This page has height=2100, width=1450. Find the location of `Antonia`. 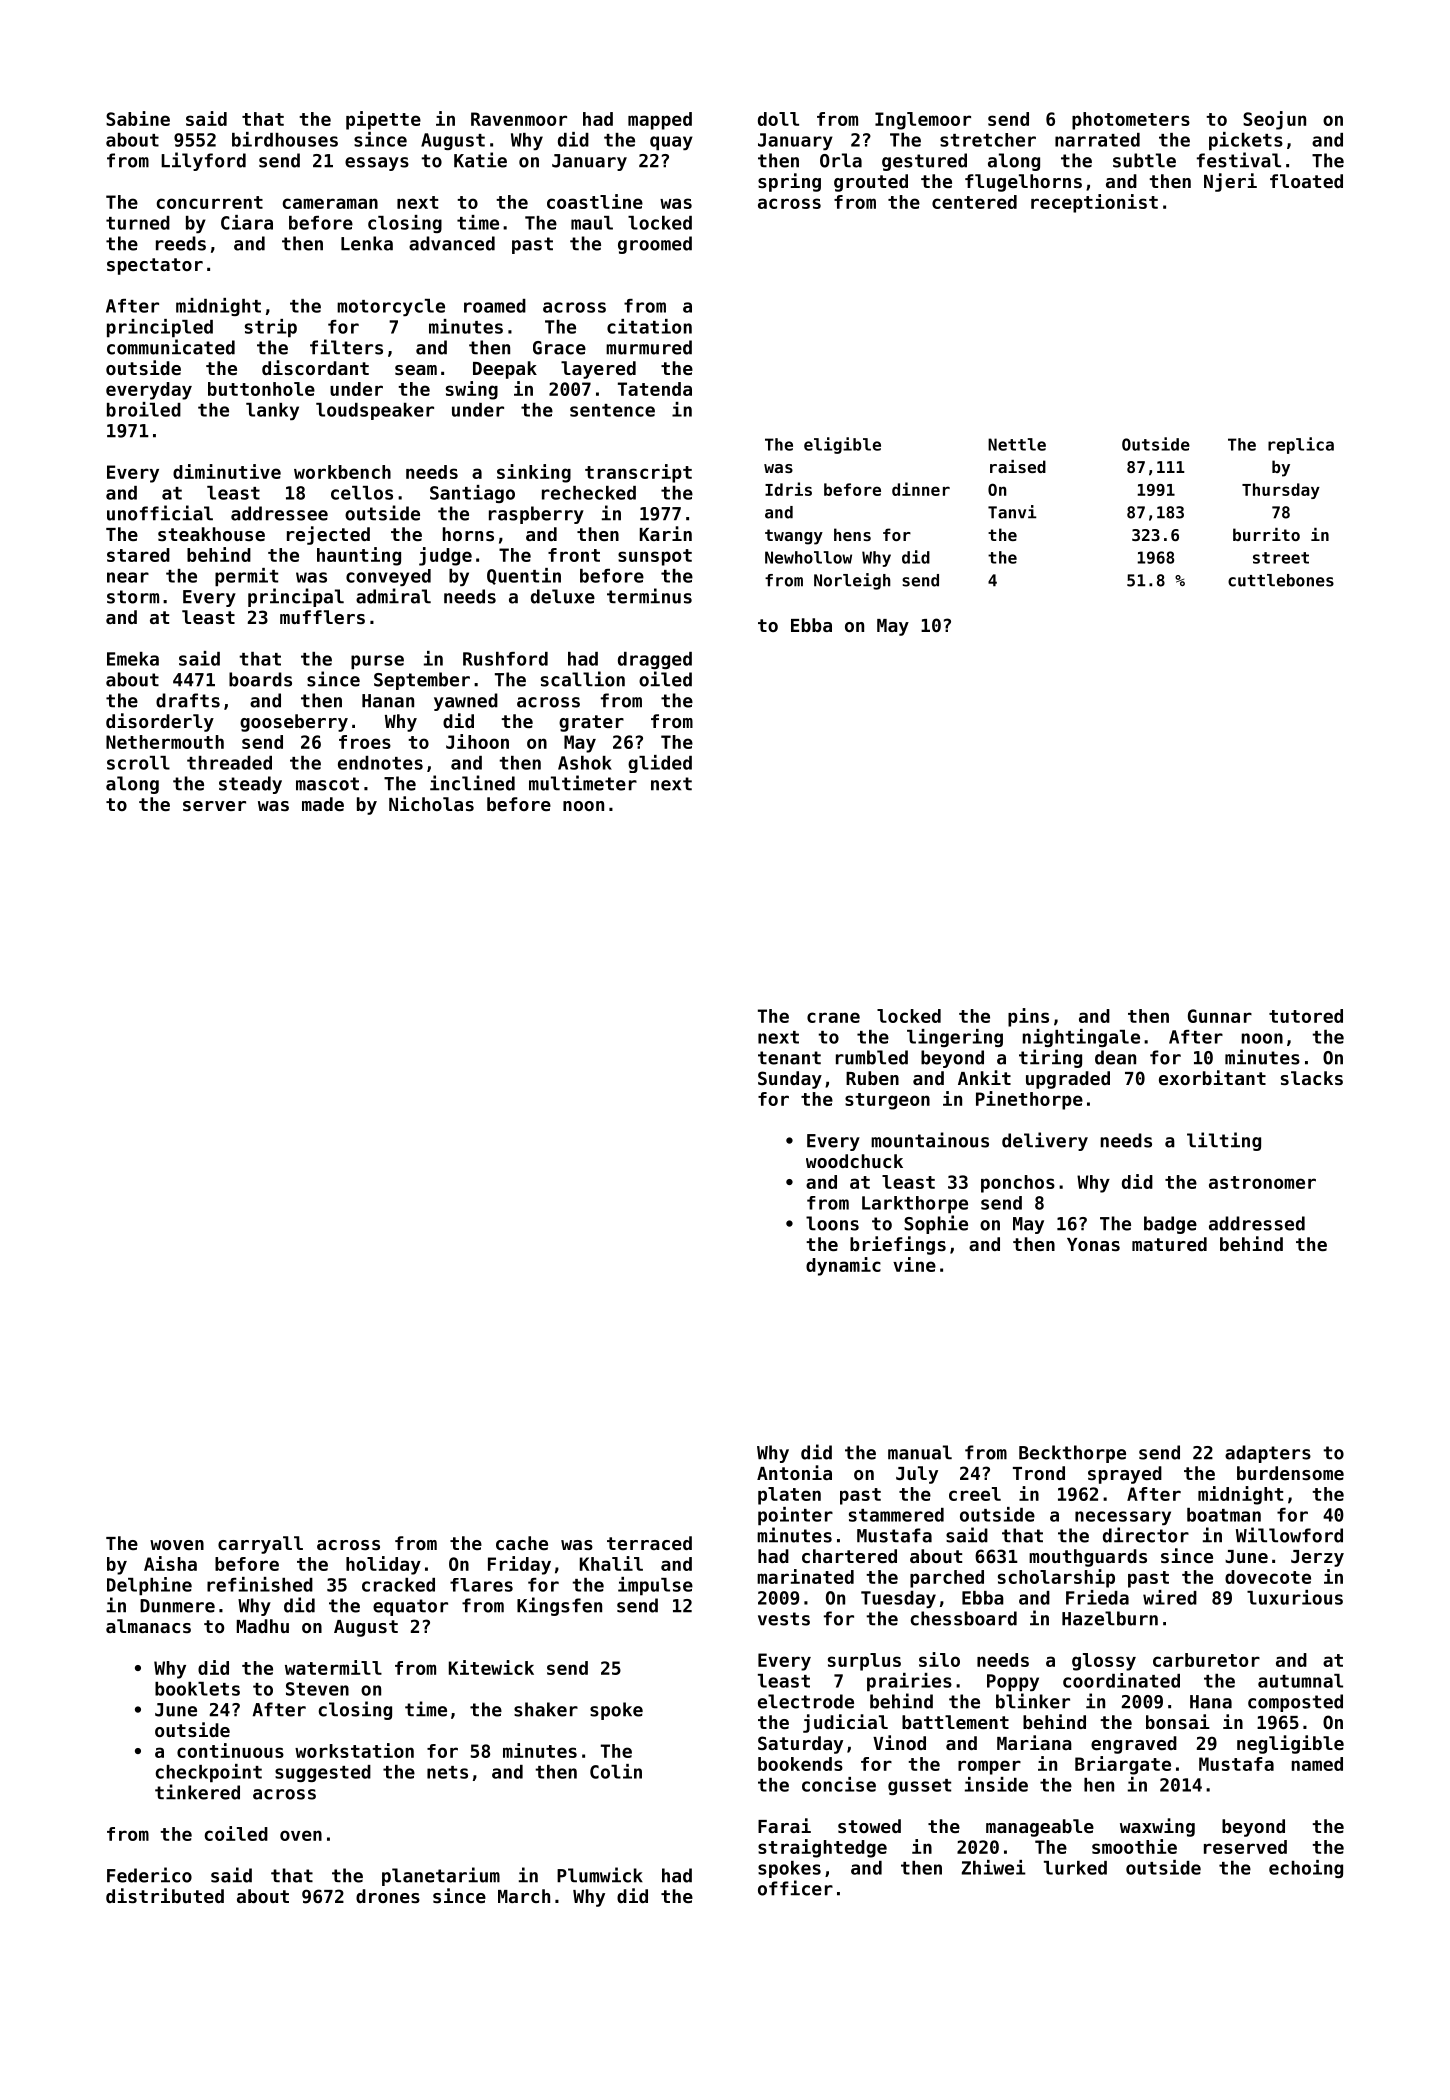

Antonia is located at coordinates (794, 1472).
